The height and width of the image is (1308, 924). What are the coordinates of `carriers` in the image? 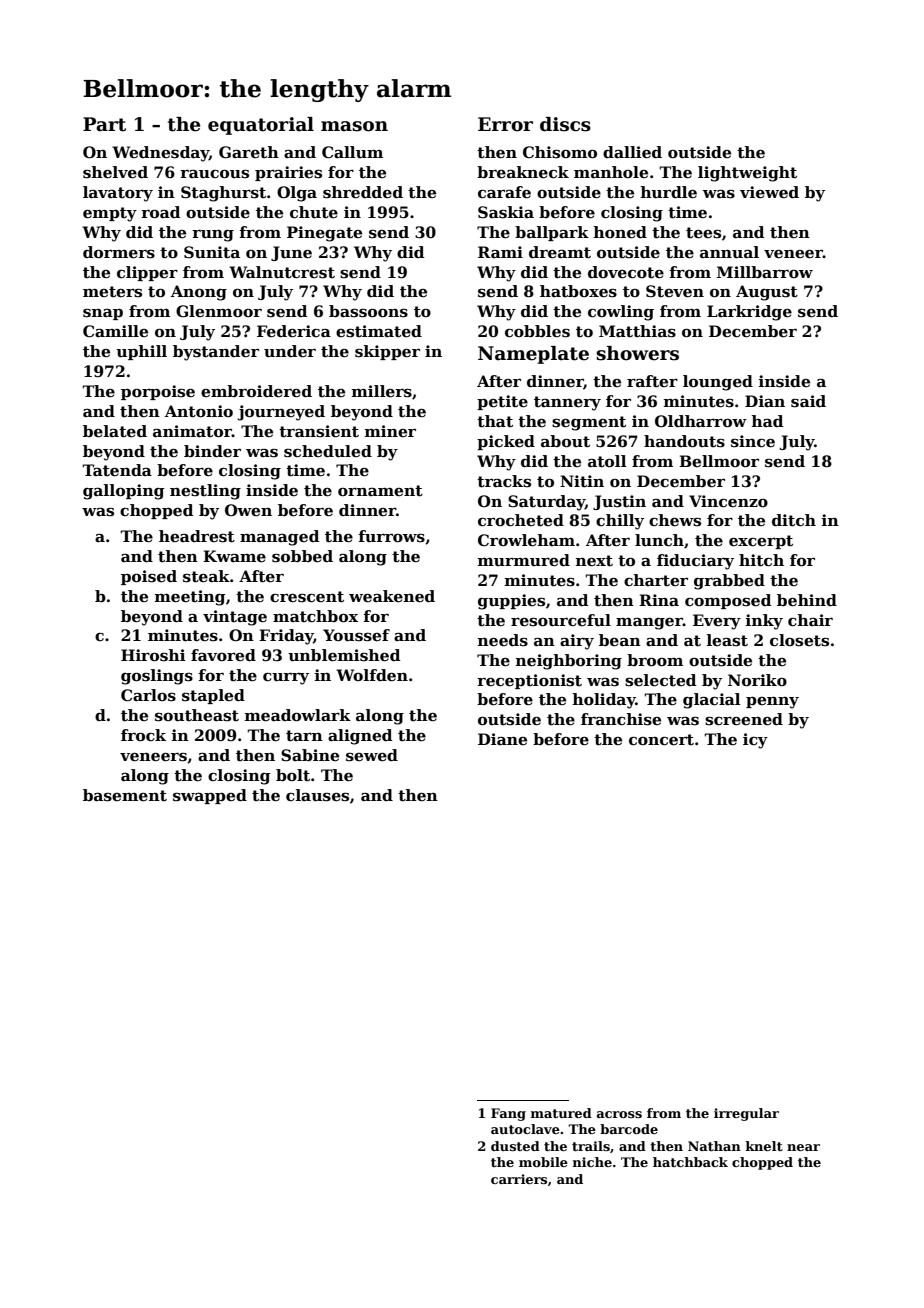 It's located at (519, 1179).
